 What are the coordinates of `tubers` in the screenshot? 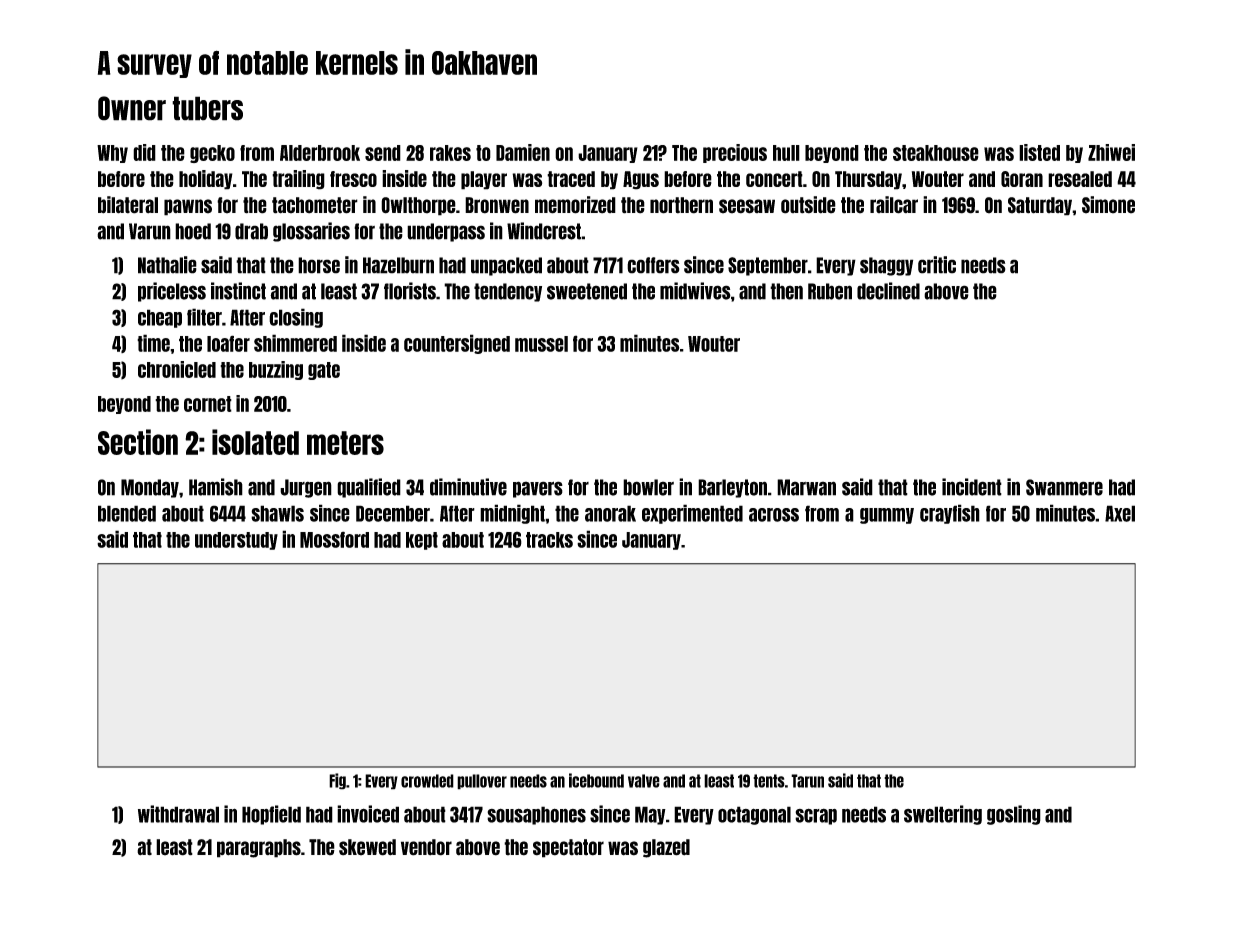 It's located at (207, 108).
